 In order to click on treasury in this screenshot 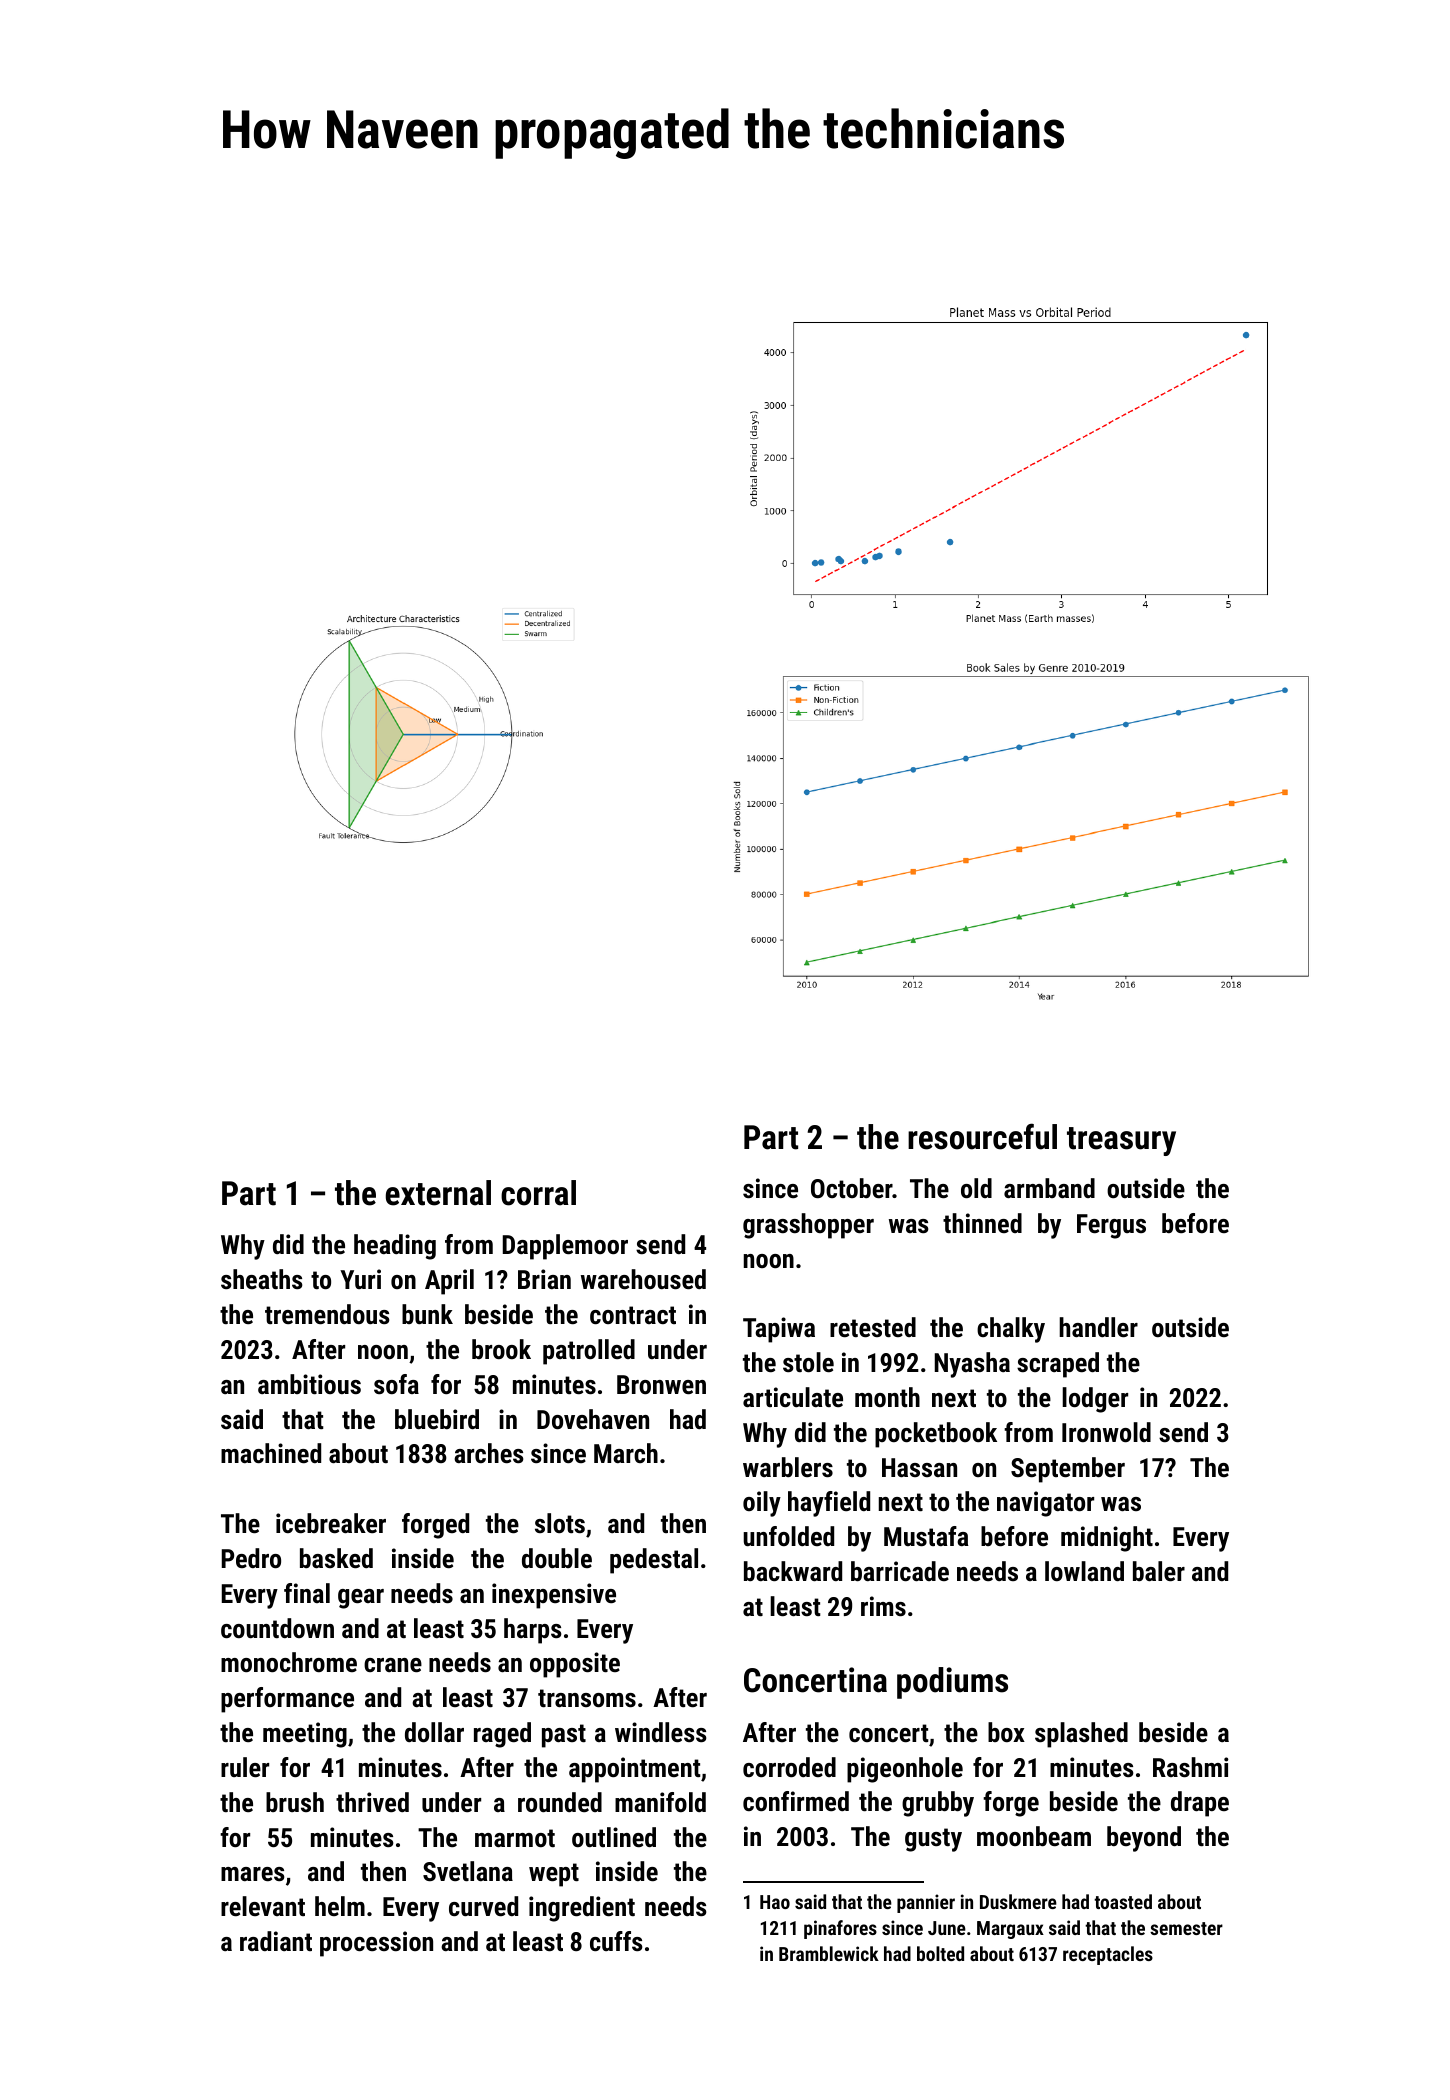, I will do `click(1121, 1141)`.
